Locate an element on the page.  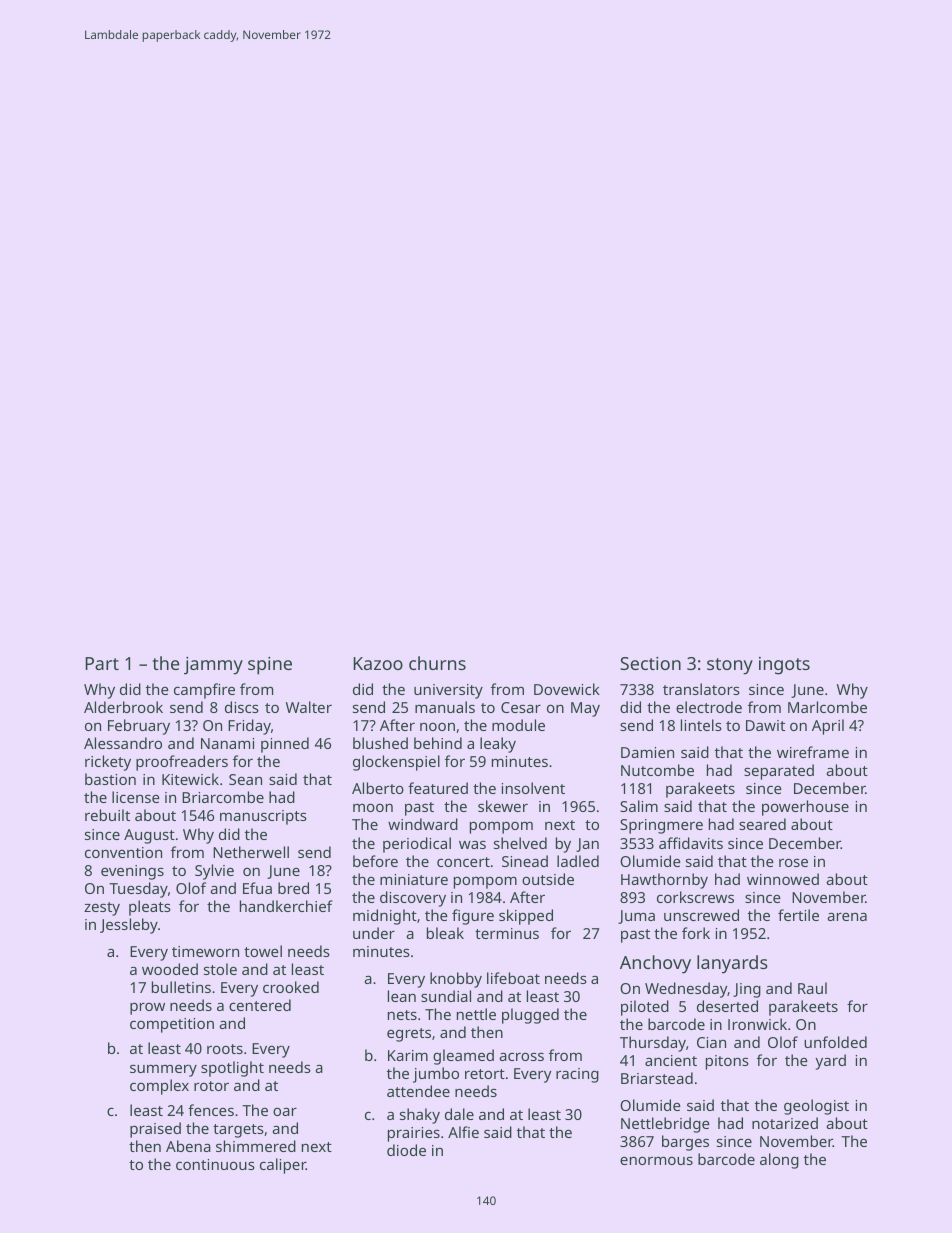
lintels is located at coordinates (701, 725).
